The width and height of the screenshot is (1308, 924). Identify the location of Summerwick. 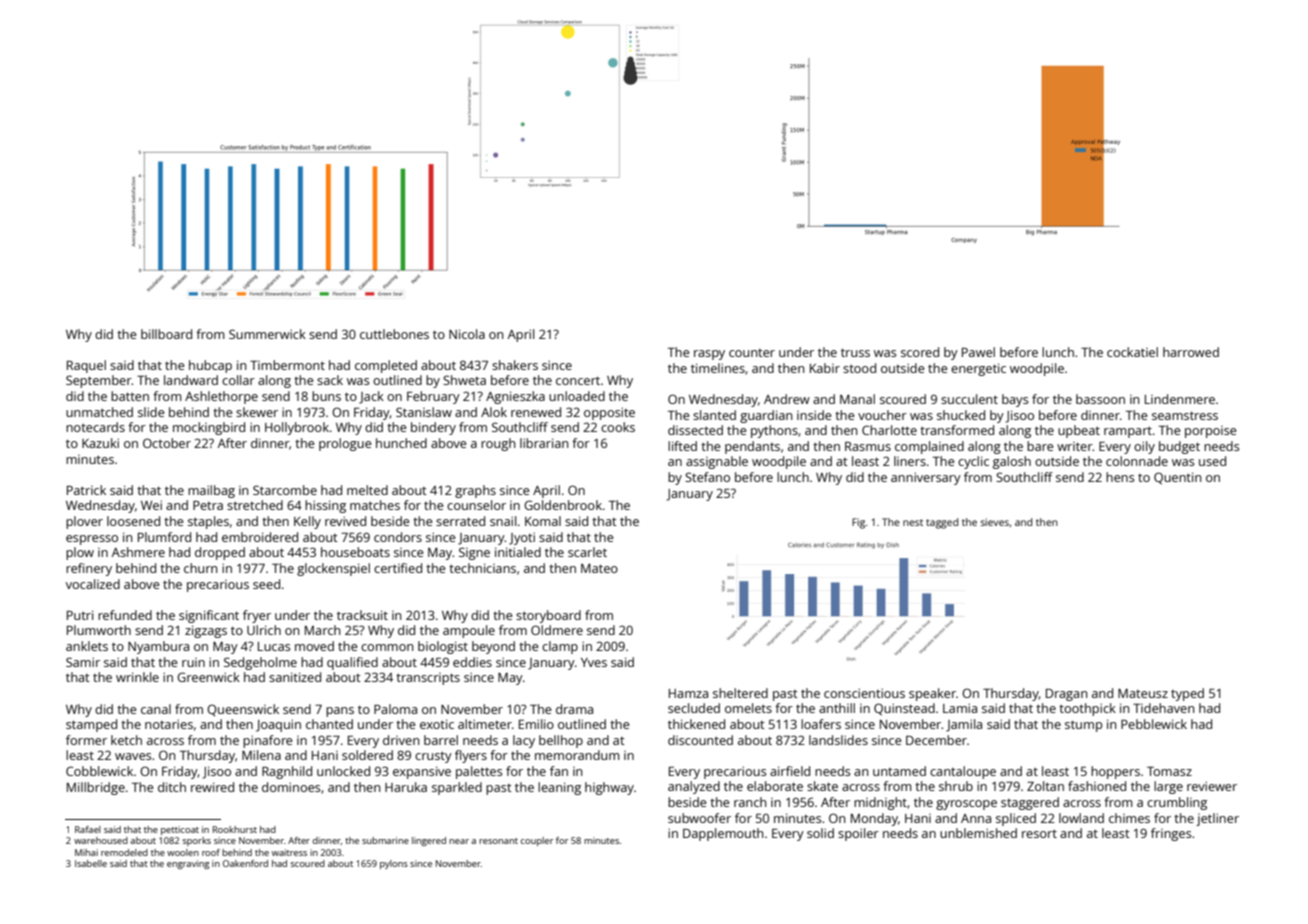
(267, 334).
